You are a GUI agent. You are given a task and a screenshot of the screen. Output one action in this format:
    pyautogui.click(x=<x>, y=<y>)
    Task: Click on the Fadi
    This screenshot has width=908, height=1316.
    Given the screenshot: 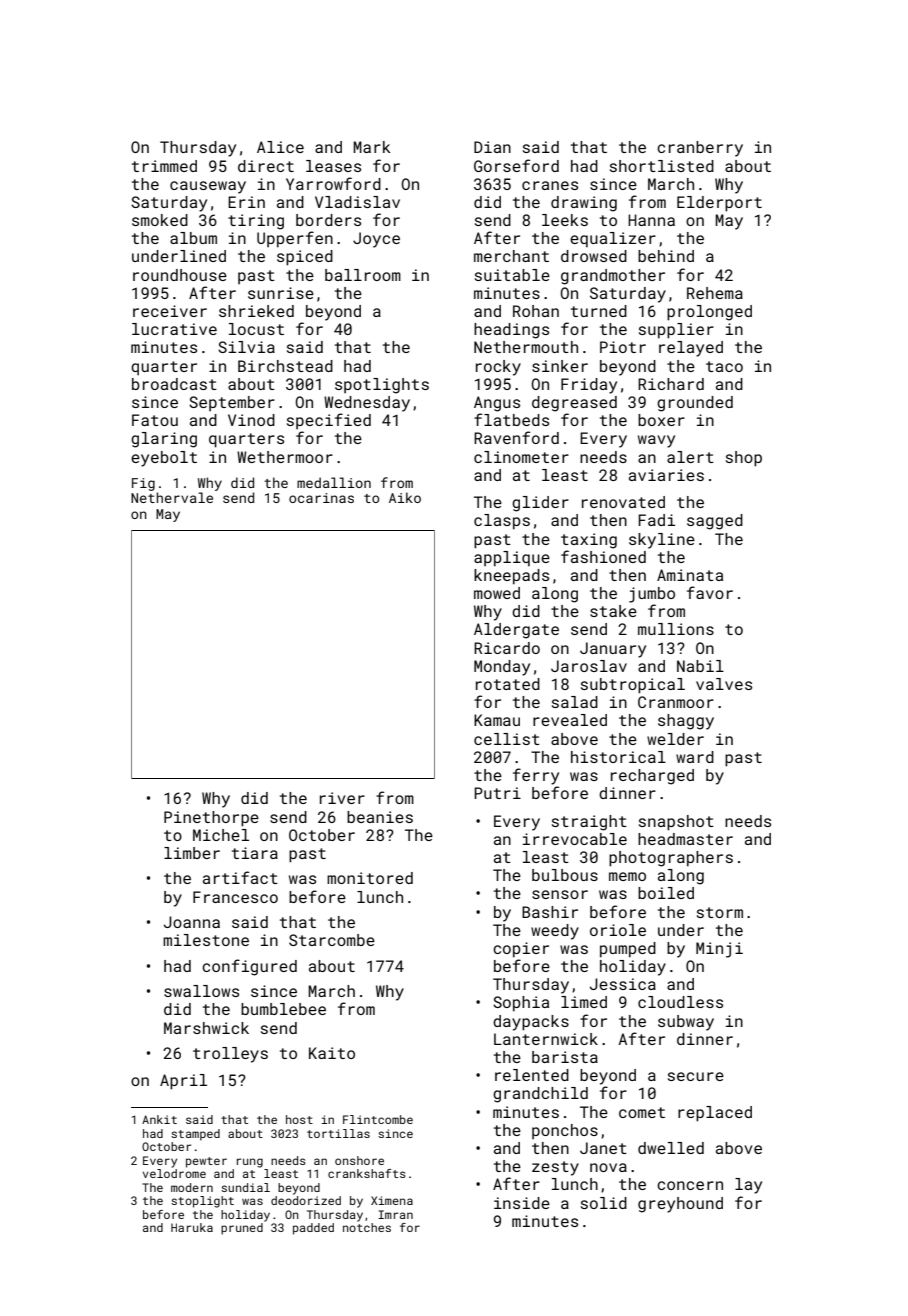 What is the action you would take?
    pyautogui.click(x=656, y=520)
